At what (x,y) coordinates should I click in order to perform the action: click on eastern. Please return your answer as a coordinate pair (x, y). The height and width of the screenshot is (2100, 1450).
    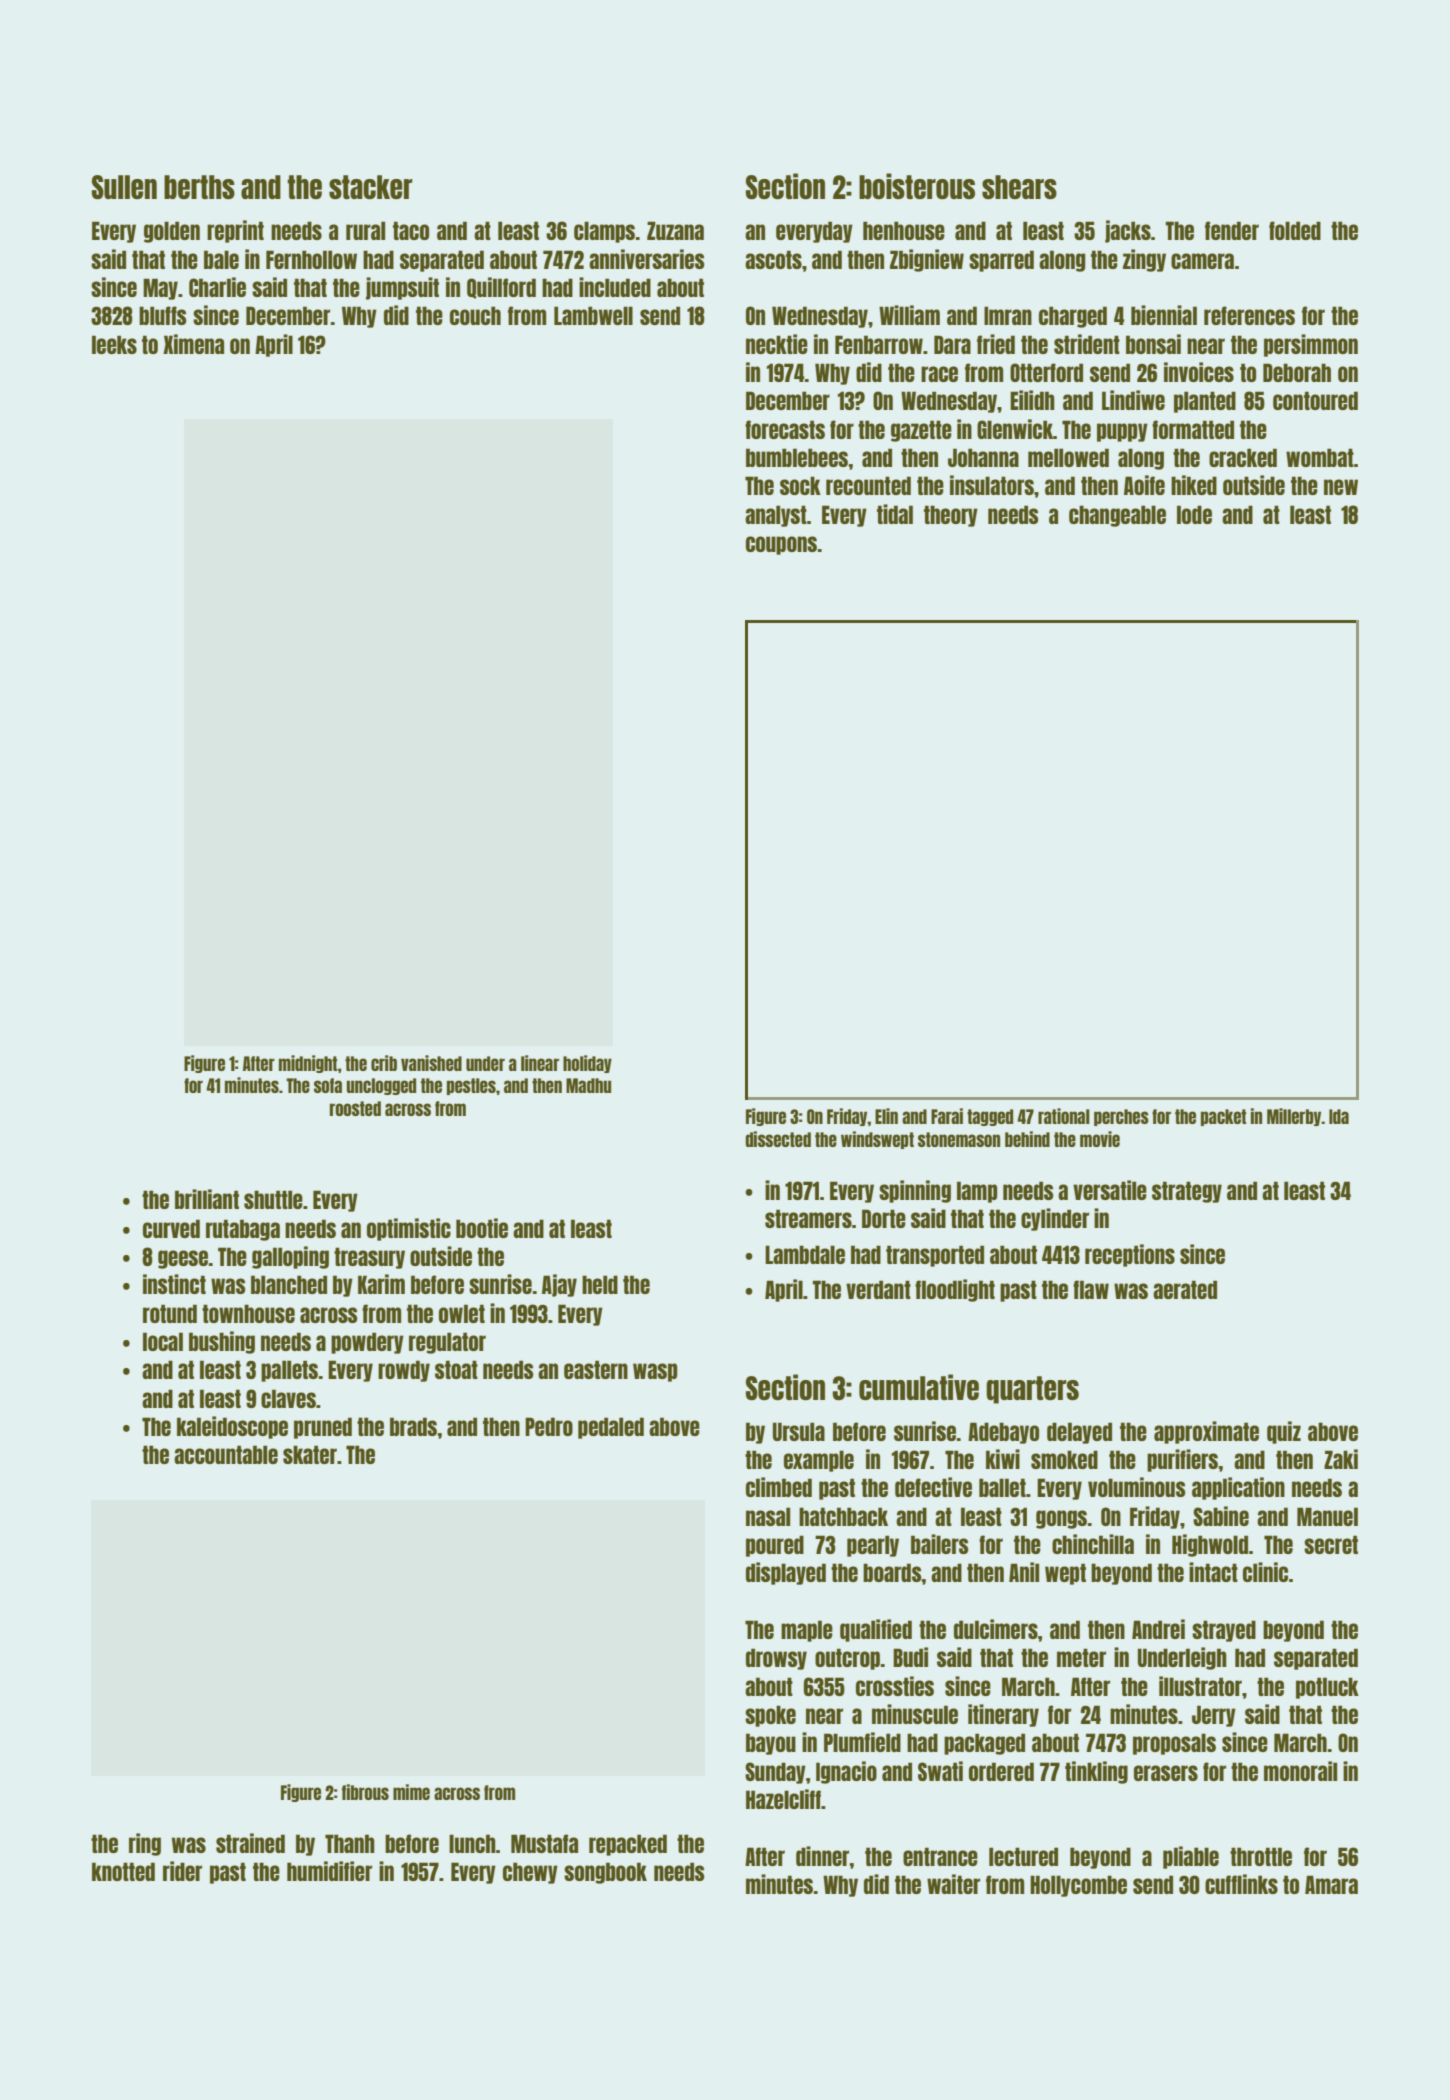
    Looking at the image, I should click on (596, 1369).
